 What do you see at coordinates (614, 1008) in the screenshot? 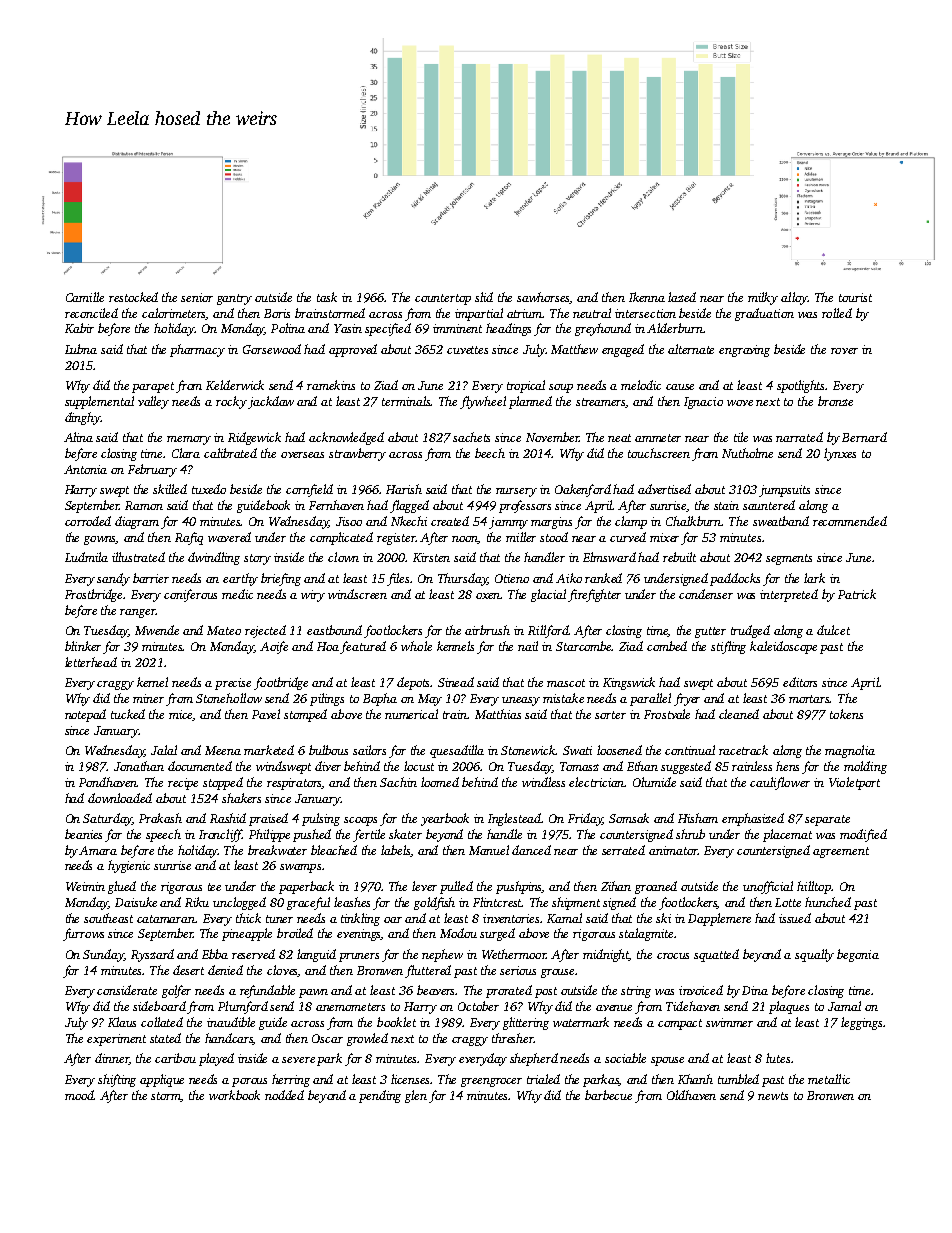
I see `avenue` at bounding box center [614, 1008].
